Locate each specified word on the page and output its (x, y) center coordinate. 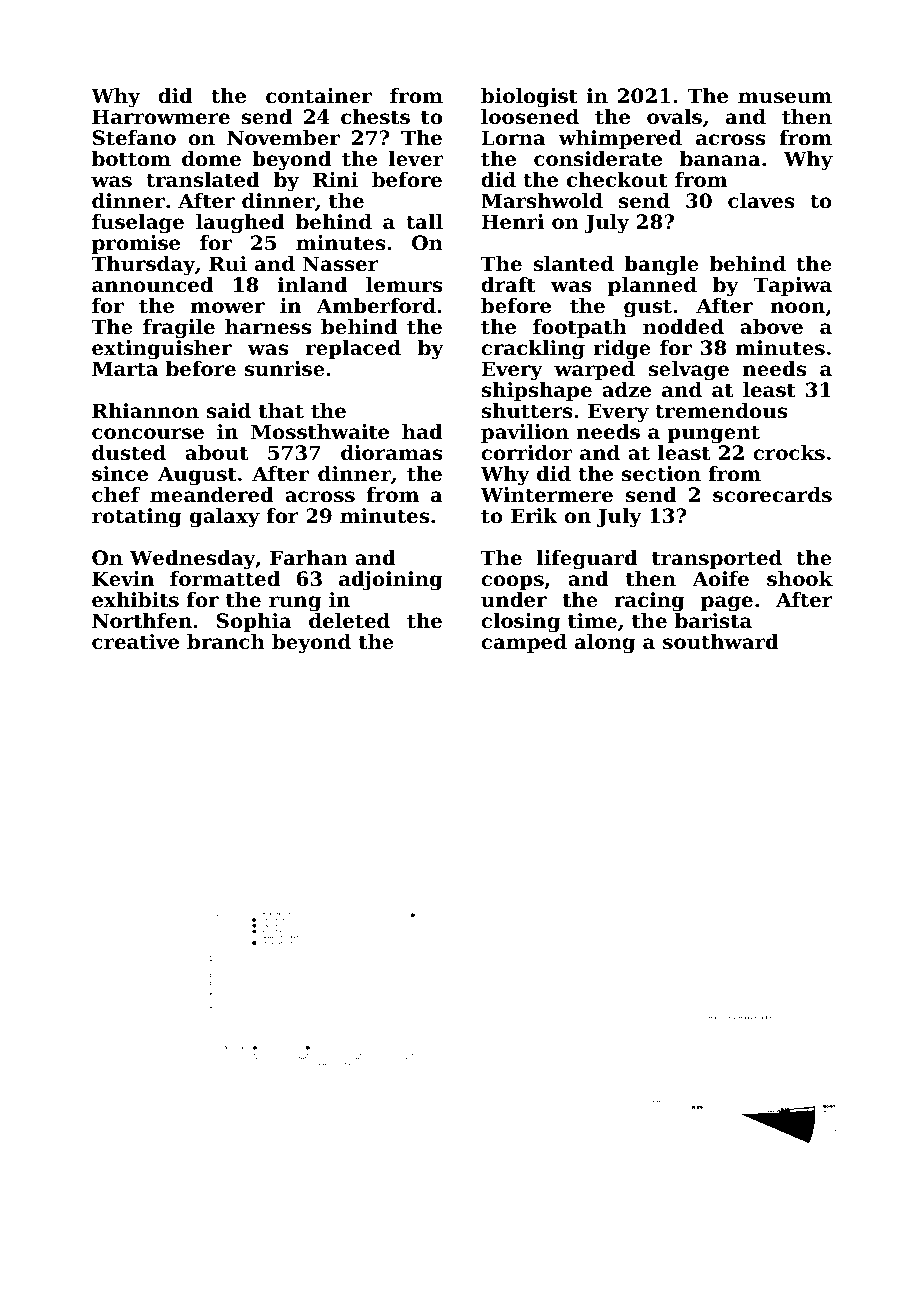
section (661, 474)
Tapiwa (792, 286)
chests (375, 117)
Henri (512, 222)
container (319, 96)
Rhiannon (145, 411)
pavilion (525, 433)
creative (135, 642)
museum (785, 98)
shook (800, 579)
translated (203, 180)
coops (512, 582)
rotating (137, 518)
